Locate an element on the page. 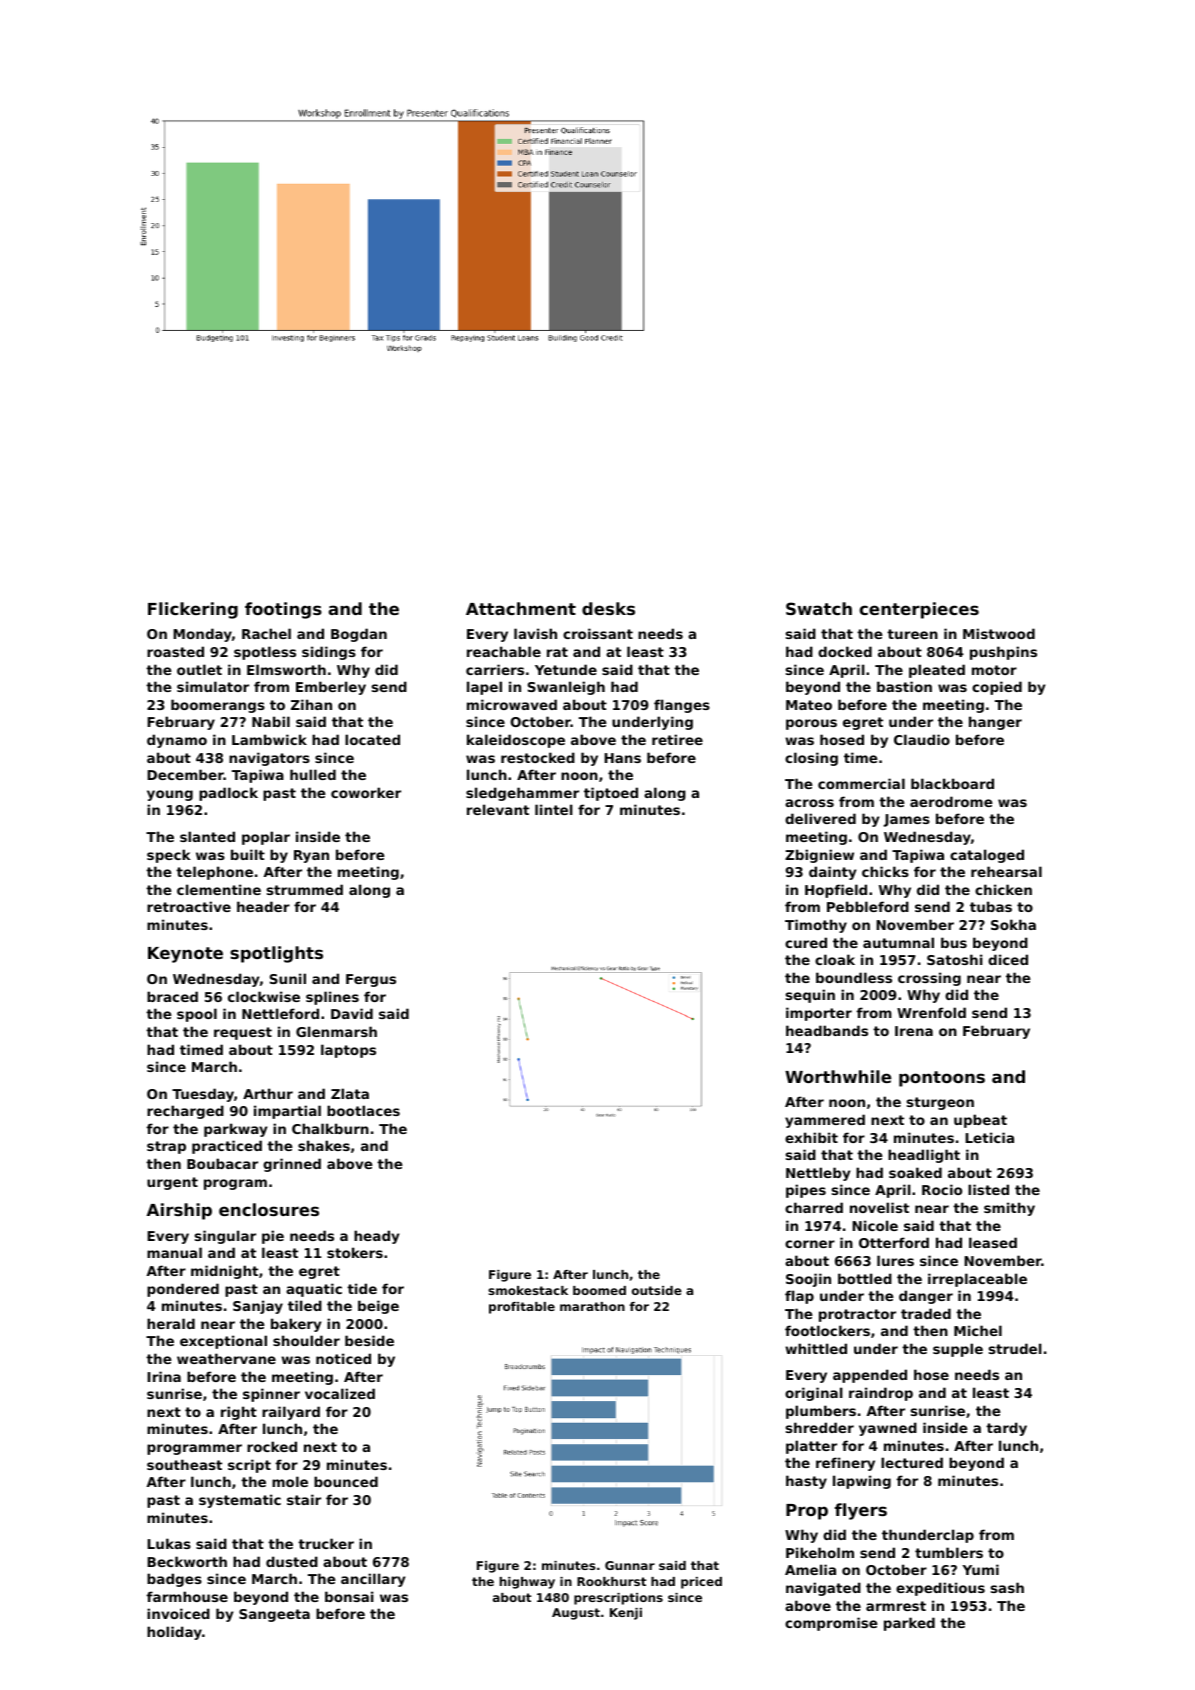 The image size is (1195, 1690). hulled is located at coordinates (313, 774).
